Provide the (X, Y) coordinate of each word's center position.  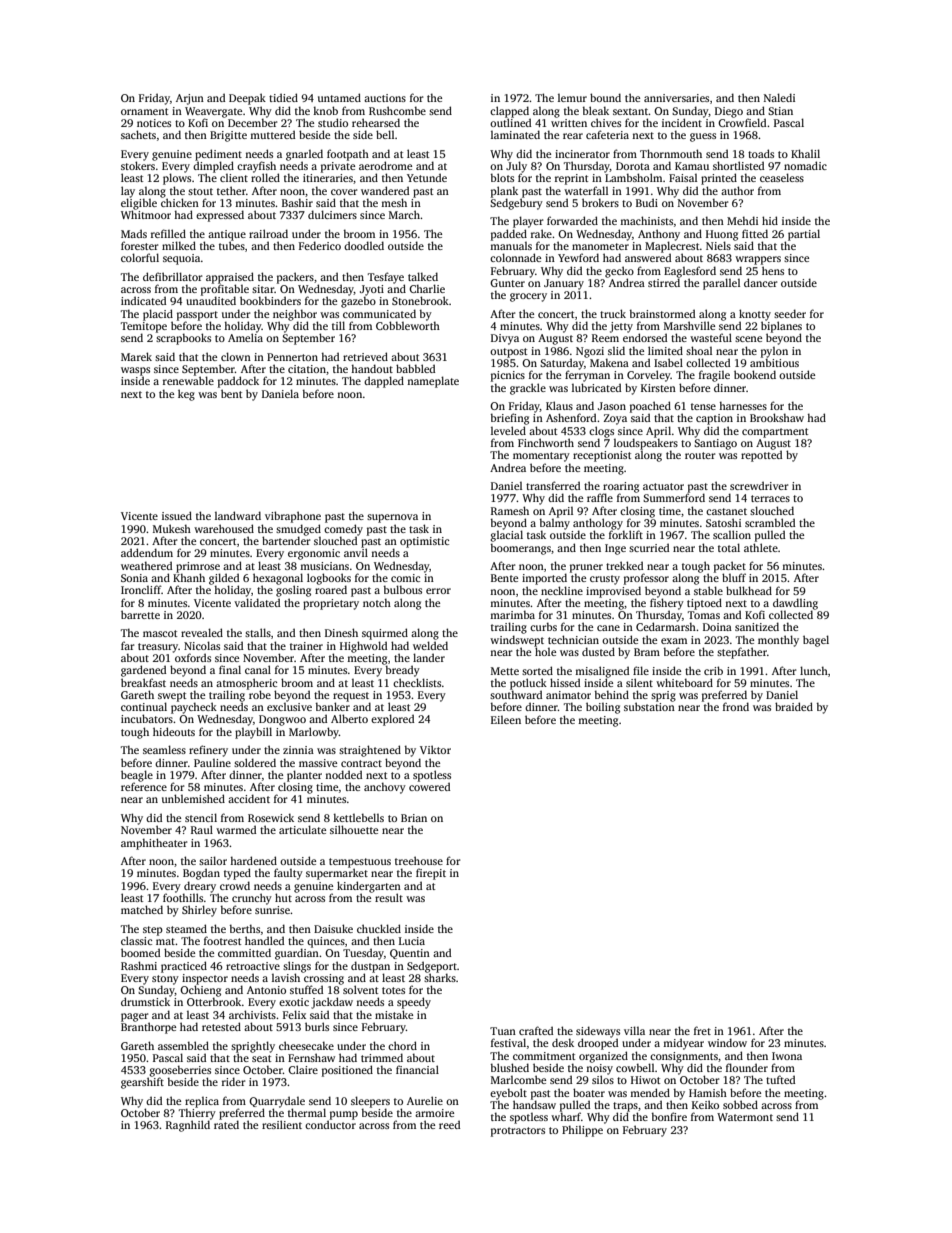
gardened (143, 671)
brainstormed (662, 313)
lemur (572, 98)
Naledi (779, 97)
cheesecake (306, 1045)
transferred (553, 485)
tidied (283, 97)
